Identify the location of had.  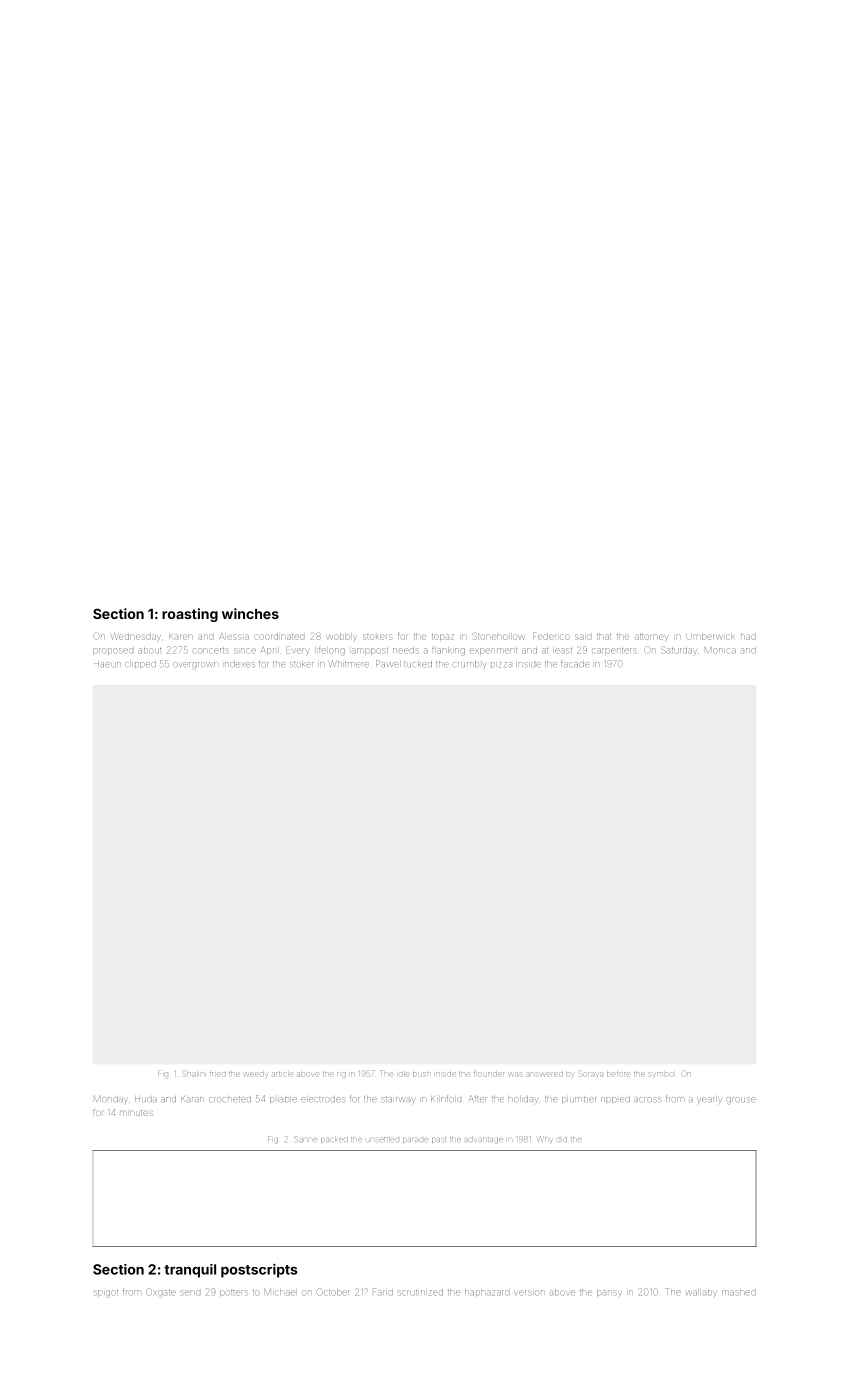
(748, 637).
